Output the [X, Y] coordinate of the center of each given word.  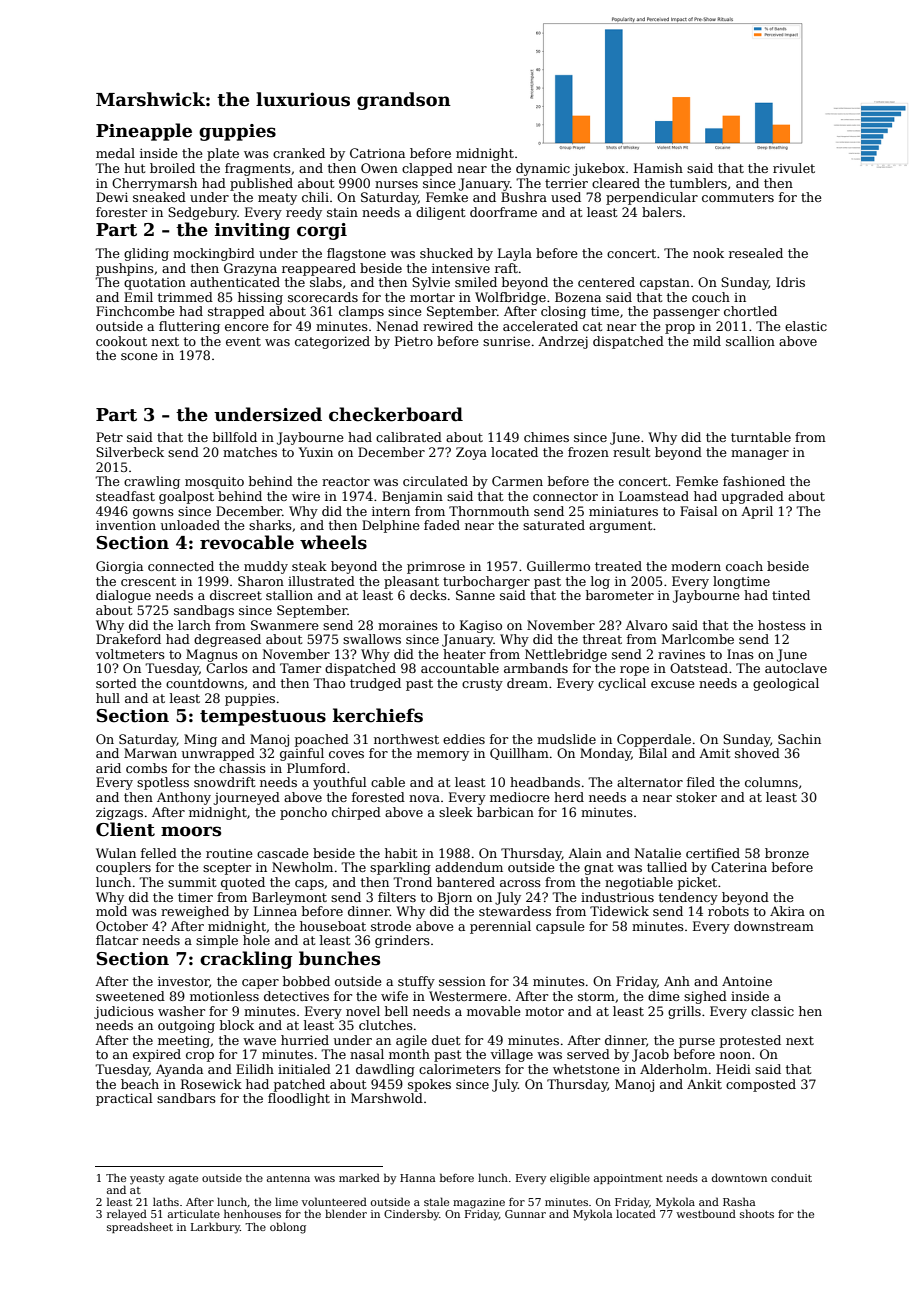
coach [744, 566]
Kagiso [481, 626]
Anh [677, 981]
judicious [124, 1012]
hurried [305, 1040]
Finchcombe [135, 311]
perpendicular [652, 198]
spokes [429, 1085]
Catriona [377, 153]
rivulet [794, 168]
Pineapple [144, 132]
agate [183, 1180]
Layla [515, 254]
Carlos [227, 668]
